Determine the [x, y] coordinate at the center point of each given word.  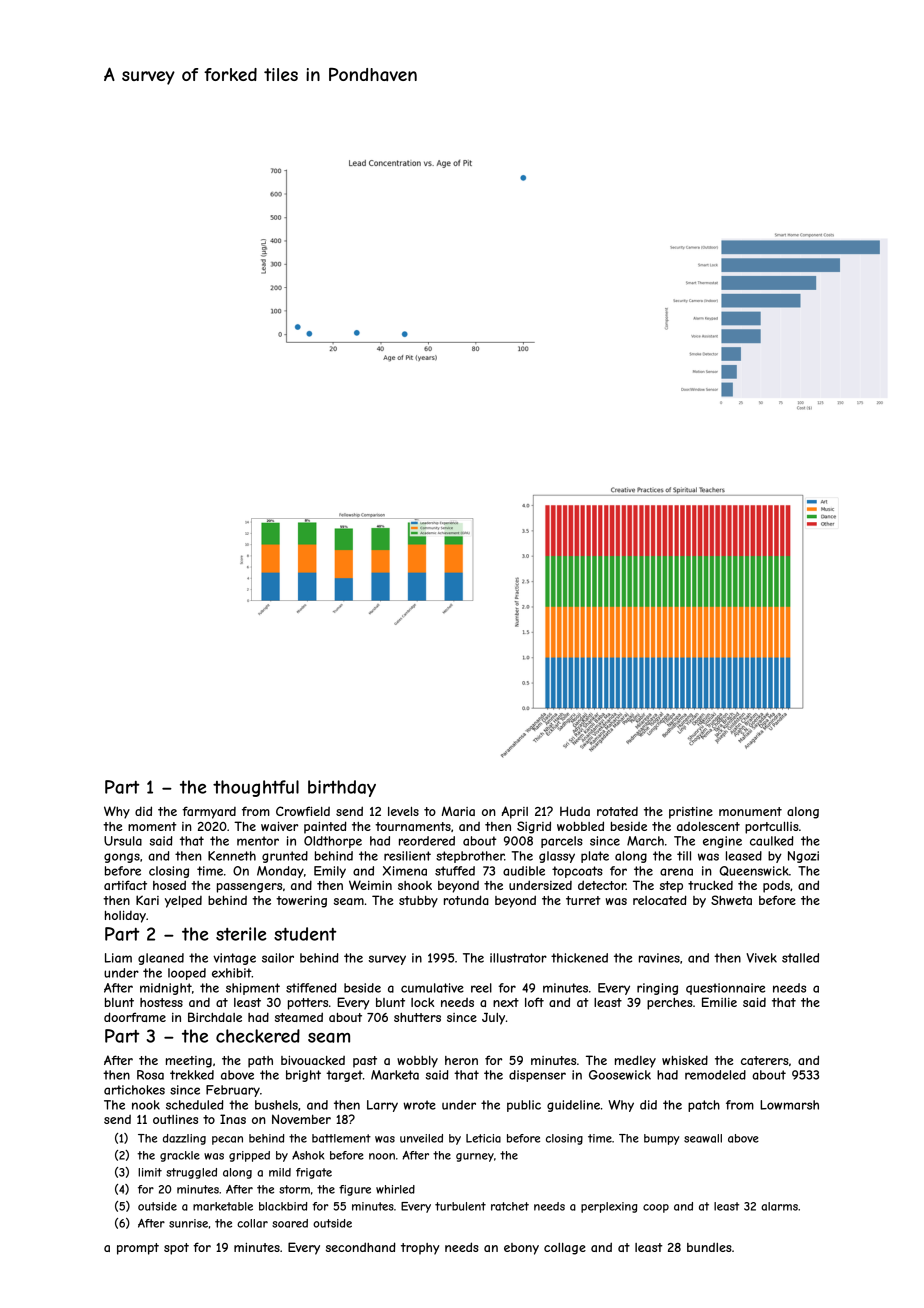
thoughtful [256, 788]
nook [146, 1105]
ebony [521, 1249]
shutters [417, 1017]
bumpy [661, 1139]
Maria [458, 811]
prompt [138, 1249]
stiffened [311, 988]
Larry [382, 1106]
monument [750, 811]
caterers [765, 1060]
